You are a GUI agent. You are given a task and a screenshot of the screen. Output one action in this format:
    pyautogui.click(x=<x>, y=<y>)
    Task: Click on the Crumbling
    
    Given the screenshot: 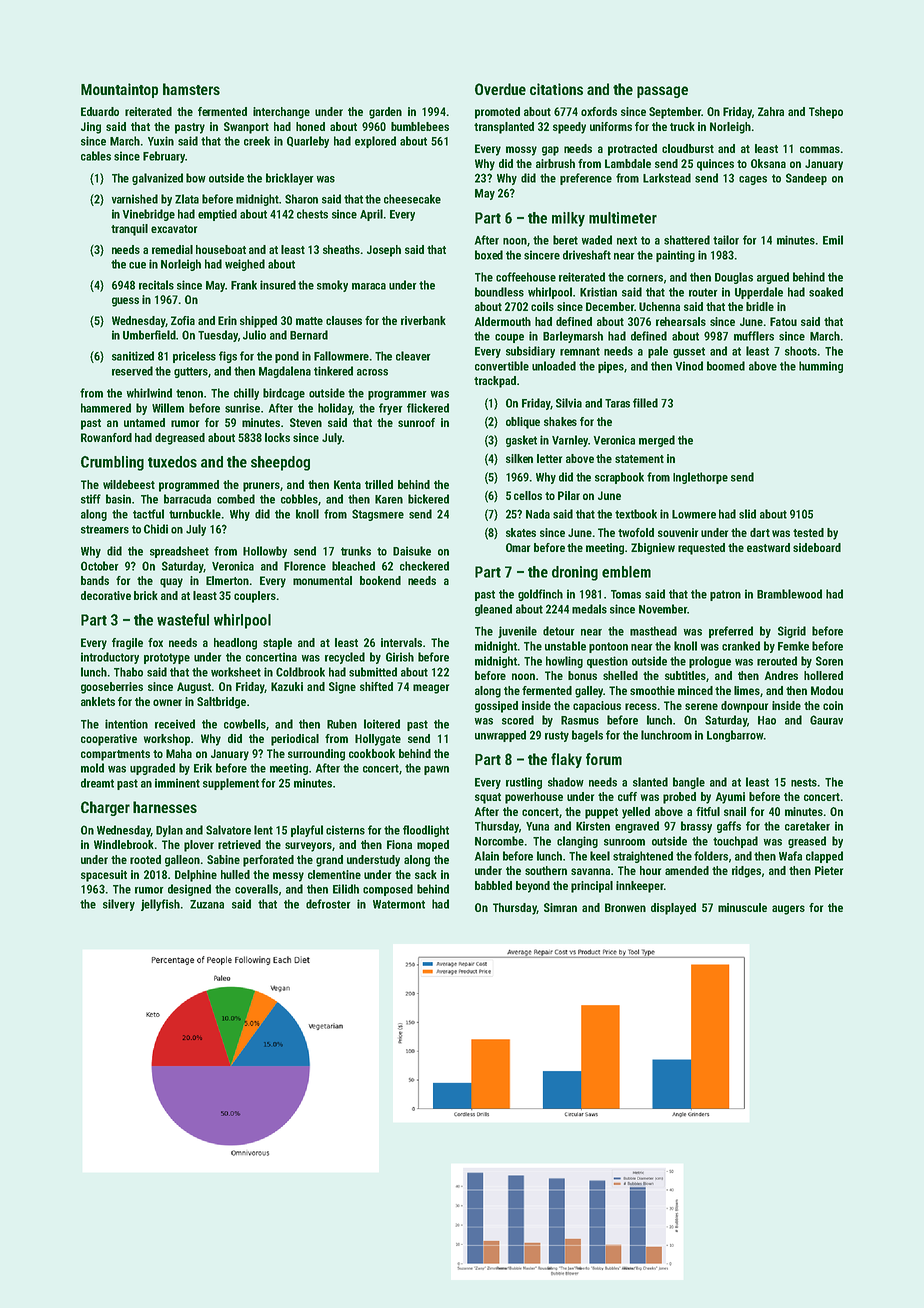 What is the action you would take?
    pyautogui.click(x=112, y=463)
